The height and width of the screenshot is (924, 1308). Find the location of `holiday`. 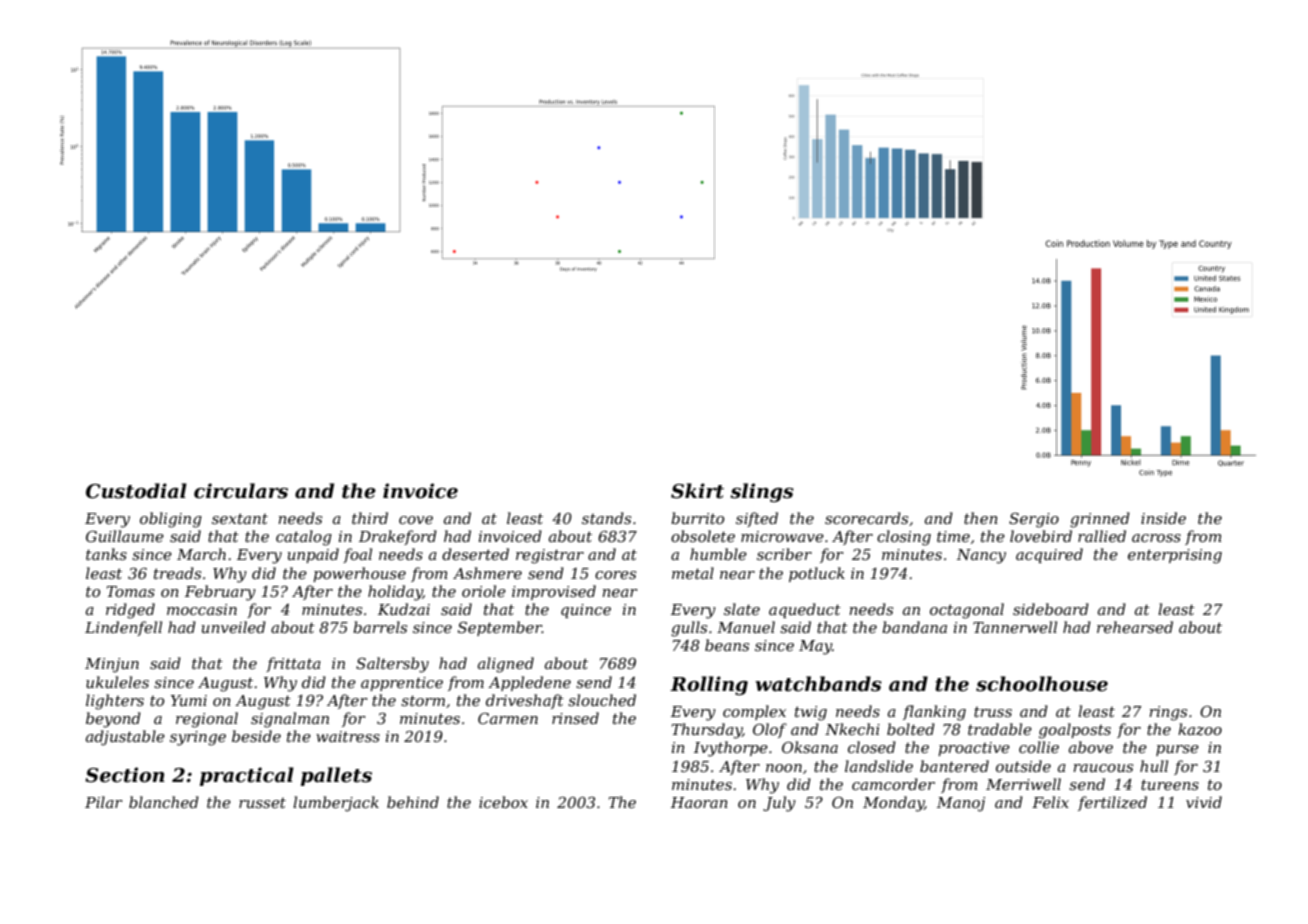

holiday is located at coordinates (395, 593).
